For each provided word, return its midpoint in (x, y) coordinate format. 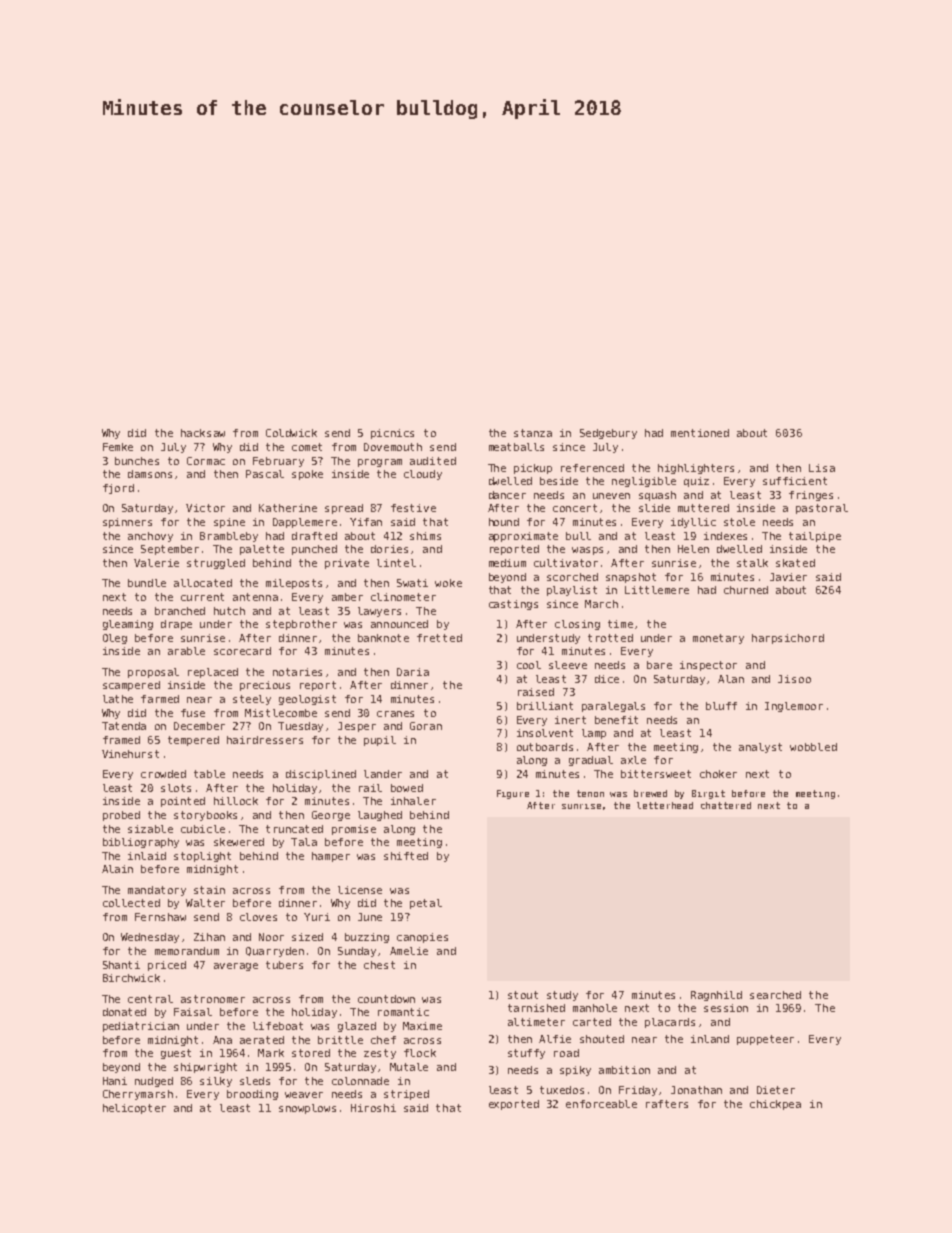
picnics (392, 434)
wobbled (813, 747)
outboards (545, 747)
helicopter (134, 1109)
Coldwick (291, 433)
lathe (118, 699)
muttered (703, 508)
